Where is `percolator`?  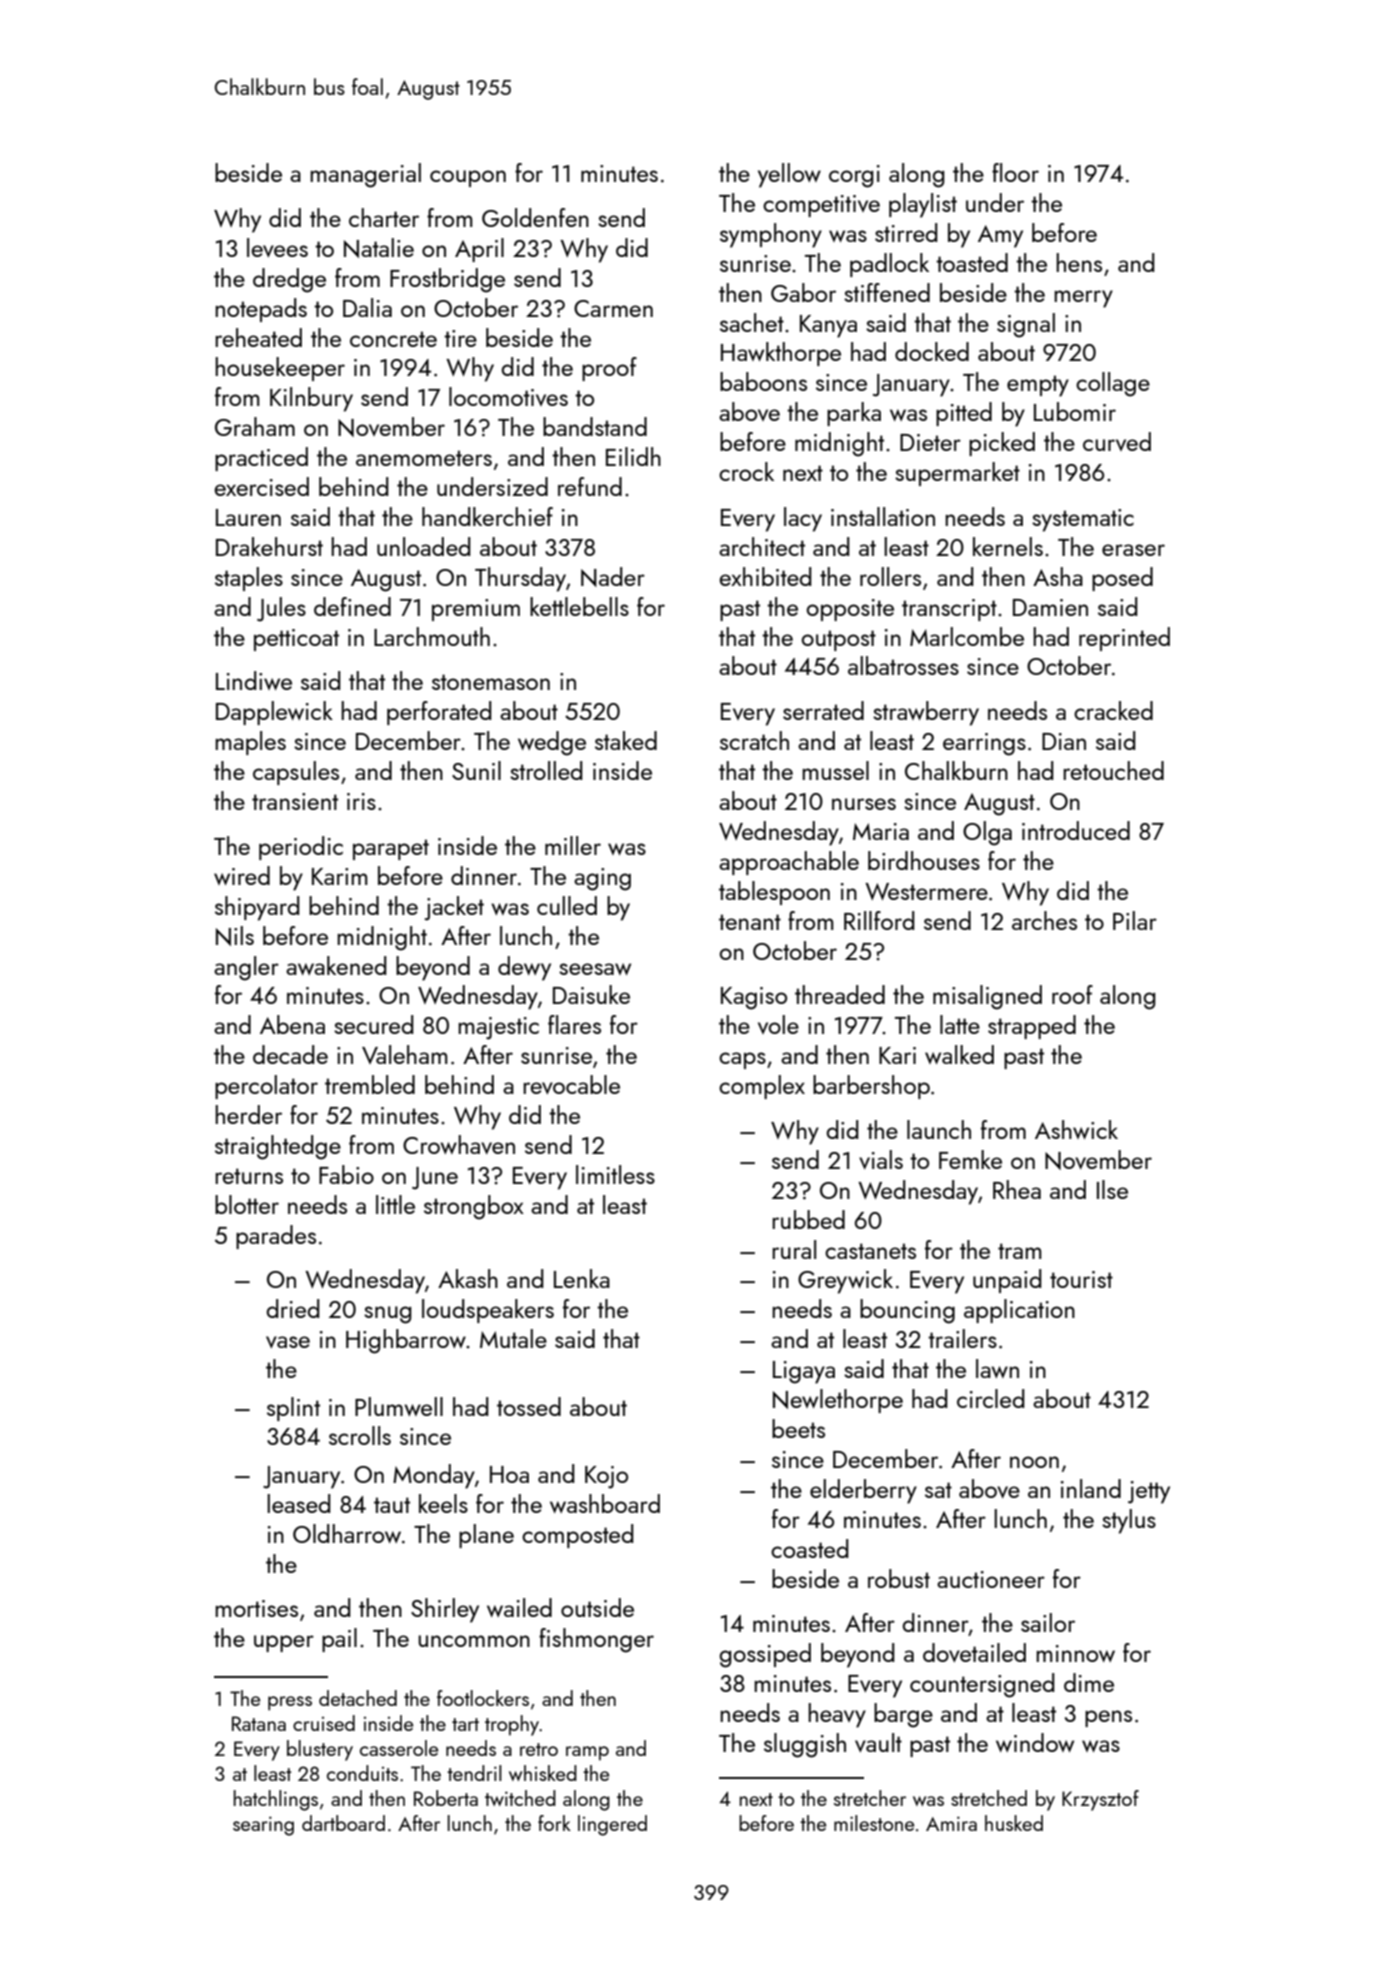 percolator is located at coordinates (266, 1087).
